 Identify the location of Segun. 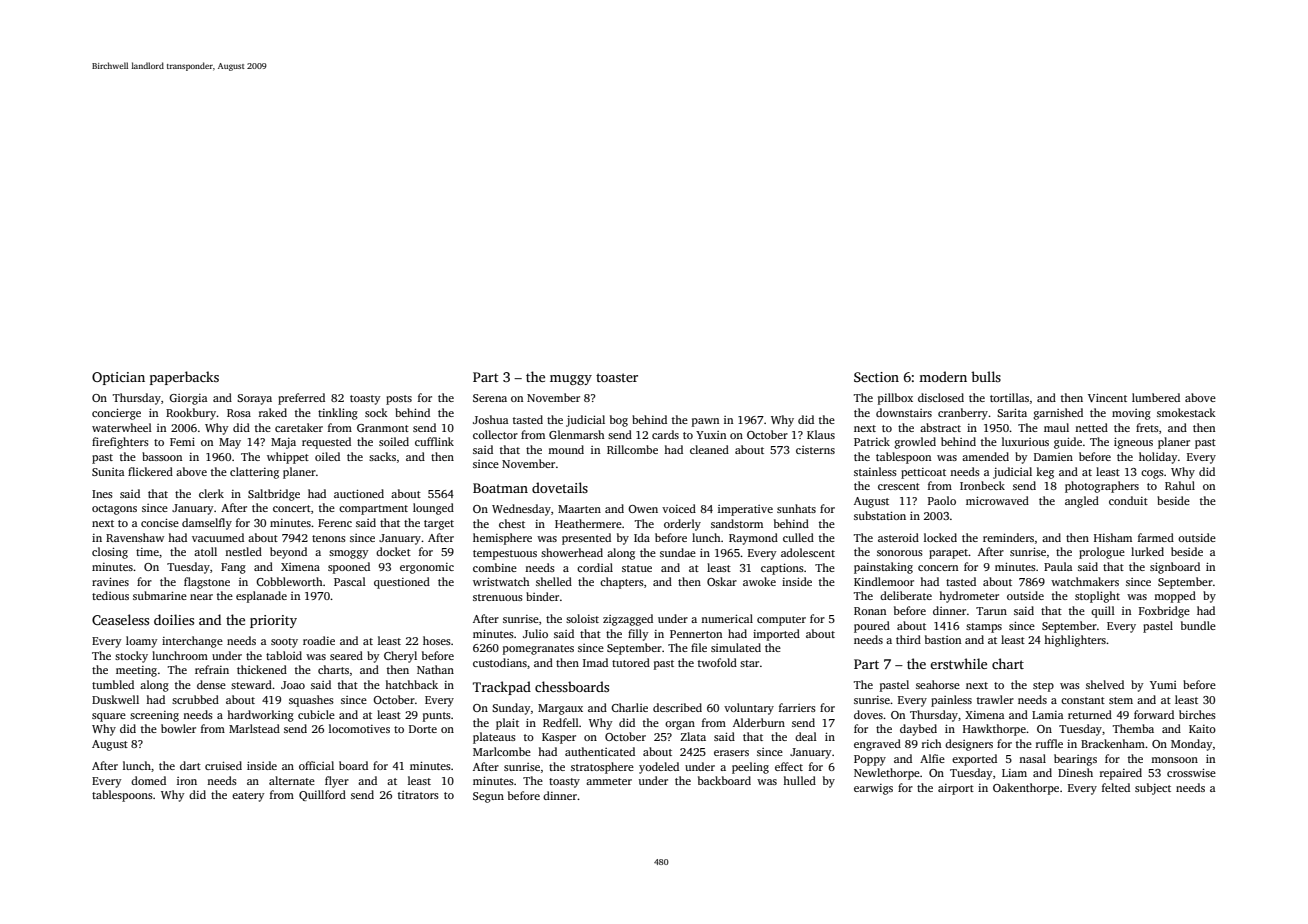
(488, 797).
